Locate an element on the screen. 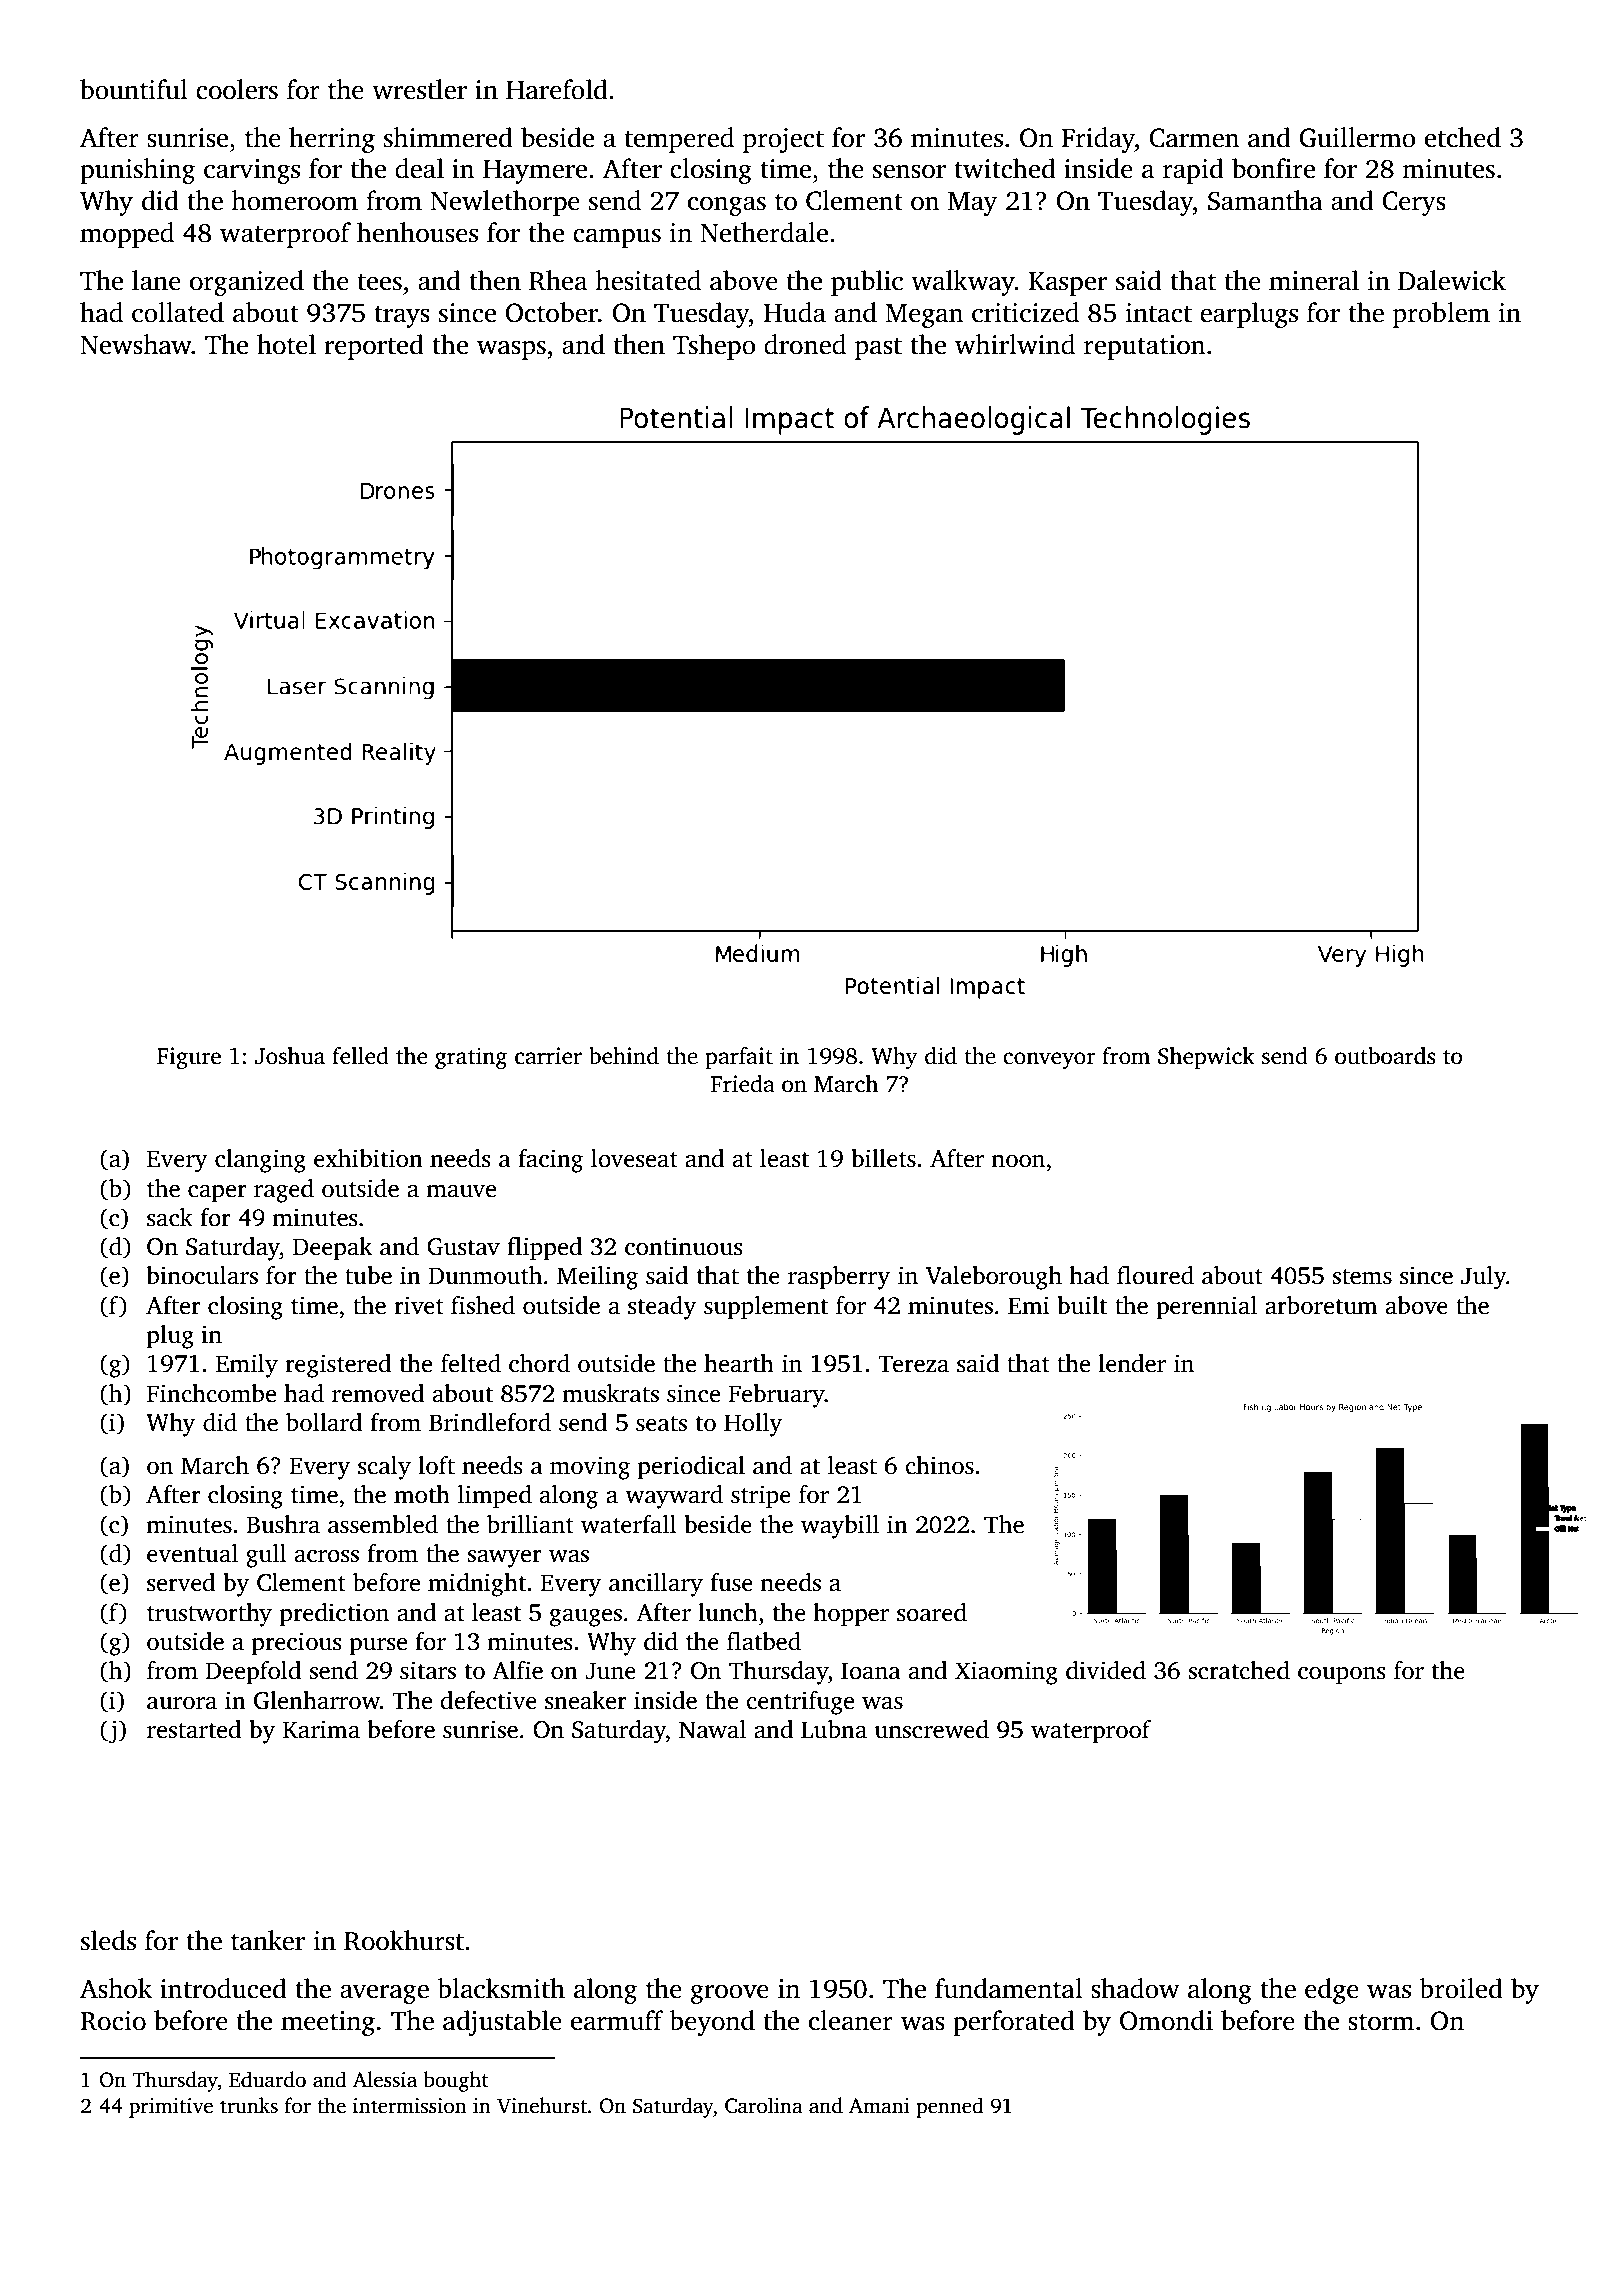 Image resolution: width=1620 pixels, height=2292 pixels. Harefold is located at coordinates (557, 89).
